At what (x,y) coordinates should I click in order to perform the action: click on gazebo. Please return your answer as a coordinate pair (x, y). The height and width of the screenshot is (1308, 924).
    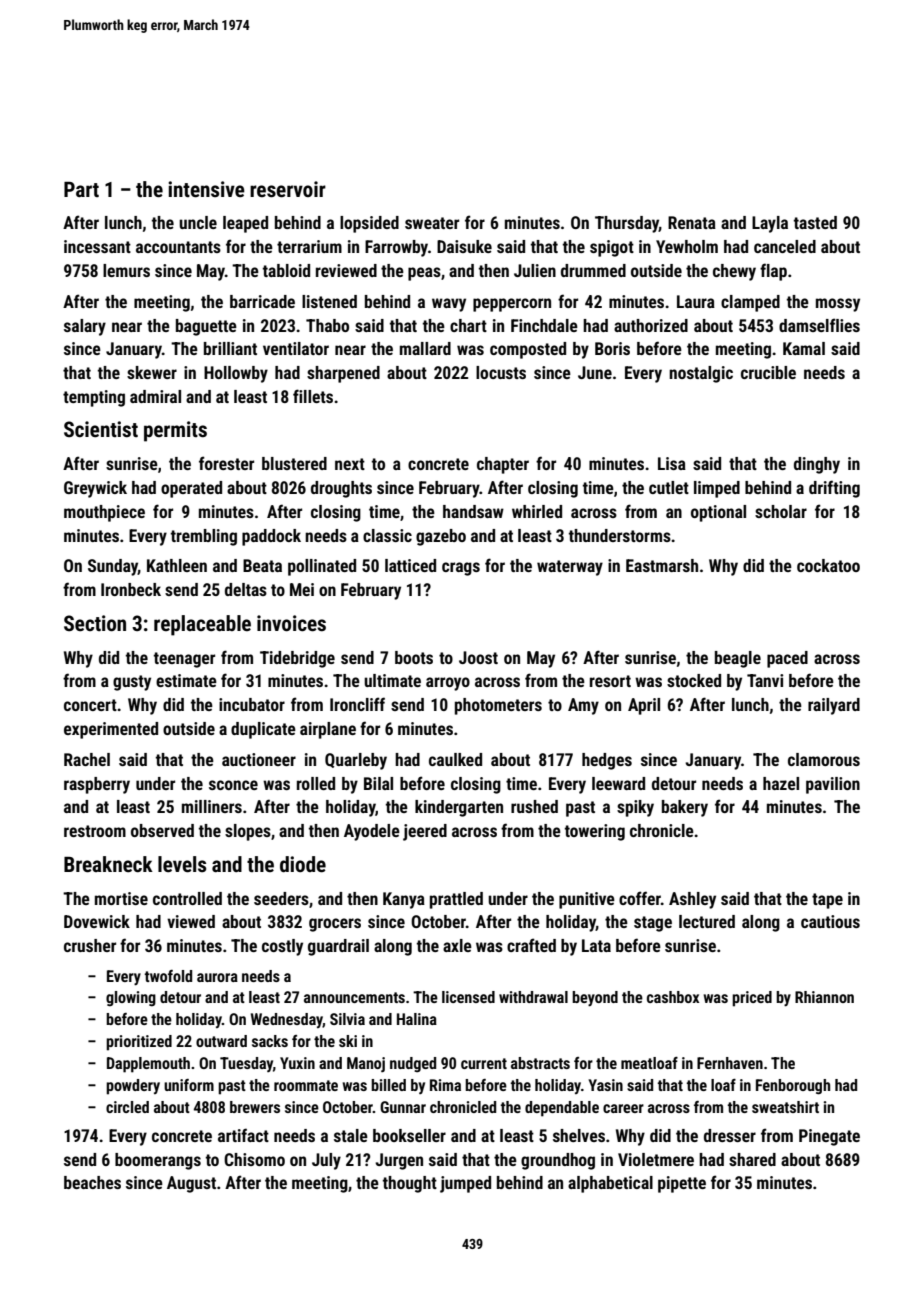
    Looking at the image, I should click on (441, 537).
